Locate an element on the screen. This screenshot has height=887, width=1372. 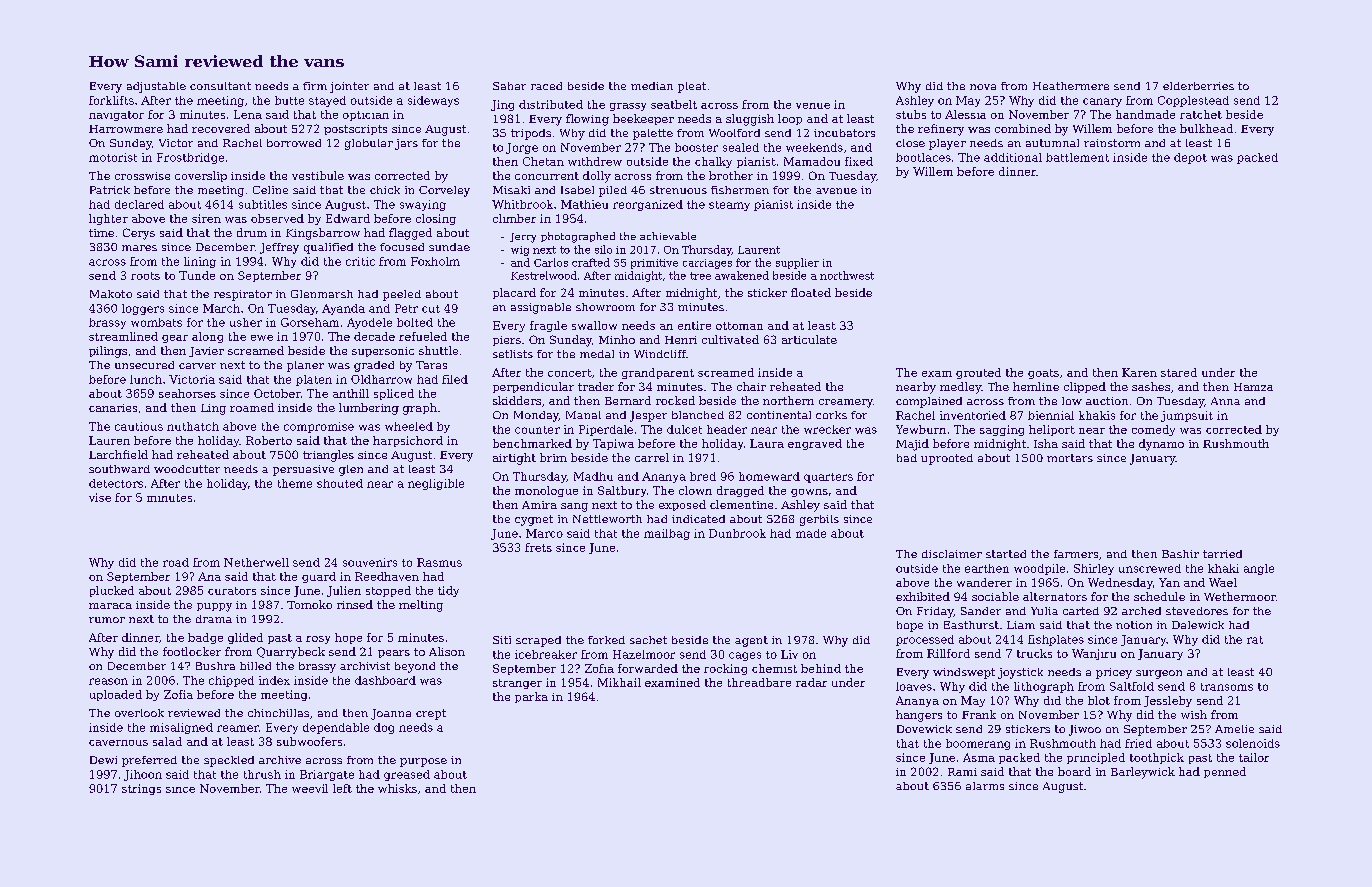
critic is located at coordinates (360, 261).
